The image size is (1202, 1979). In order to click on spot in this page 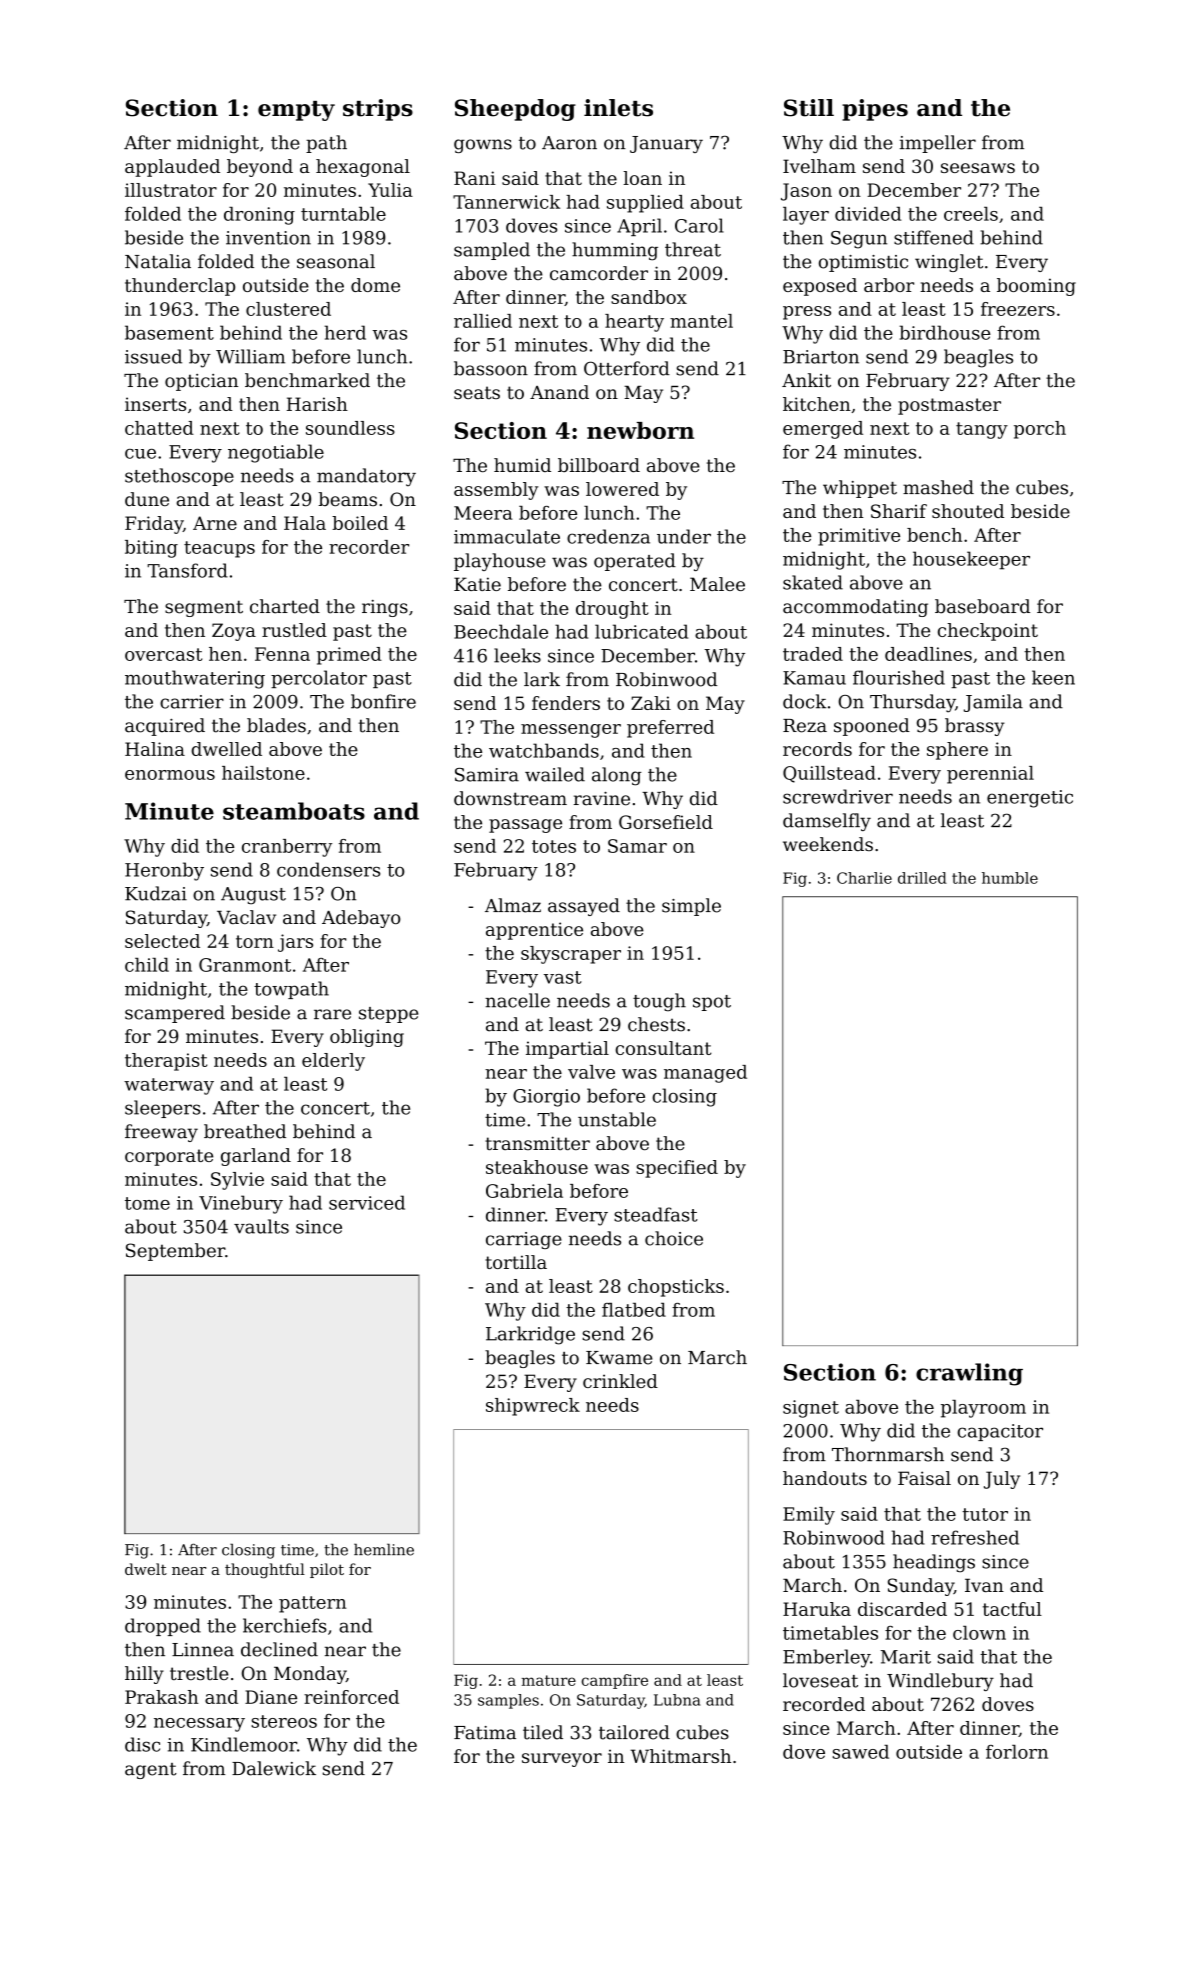, I will do `click(712, 1003)`.
